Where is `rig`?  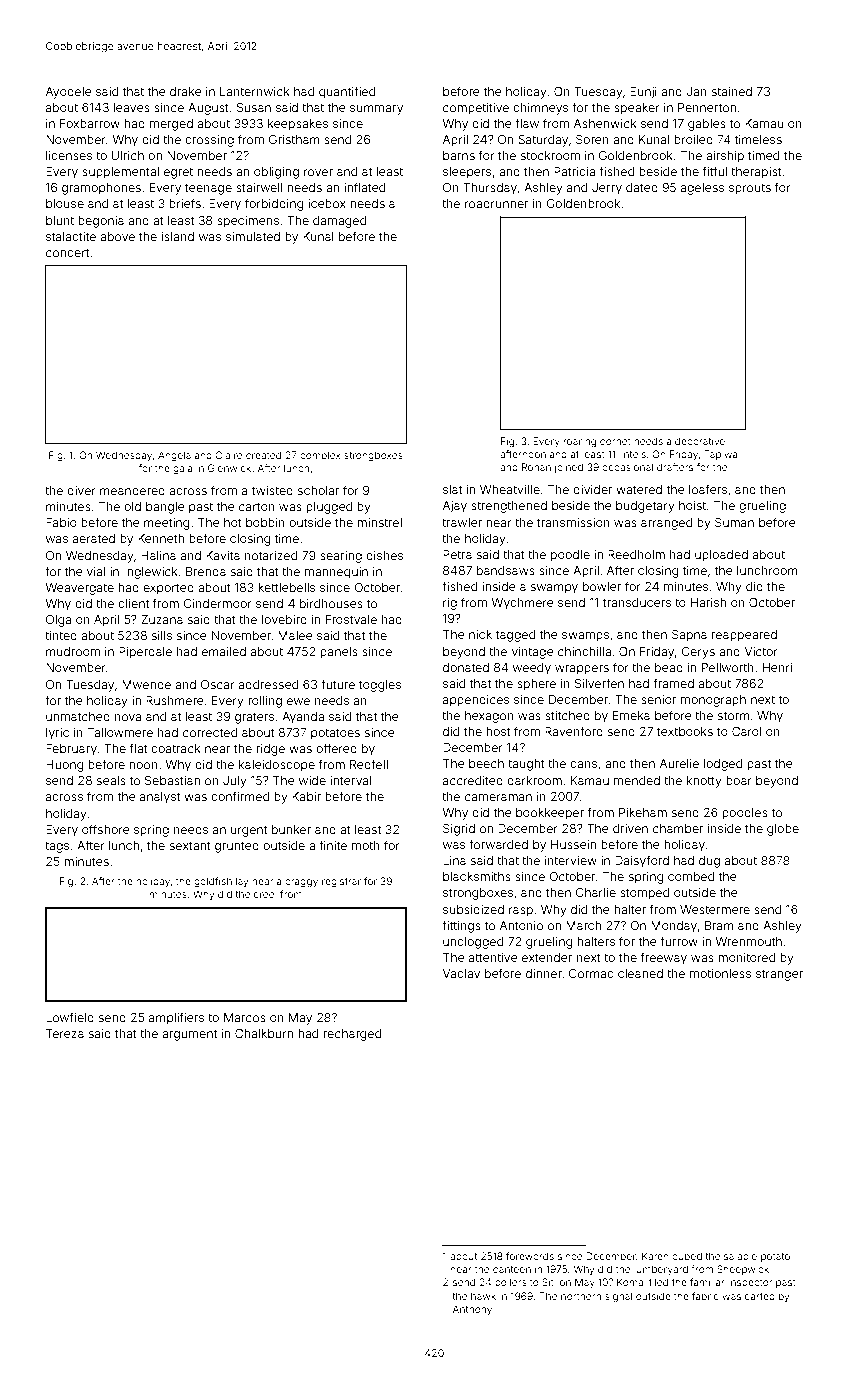
rig is located at coordinates (450, 604).
